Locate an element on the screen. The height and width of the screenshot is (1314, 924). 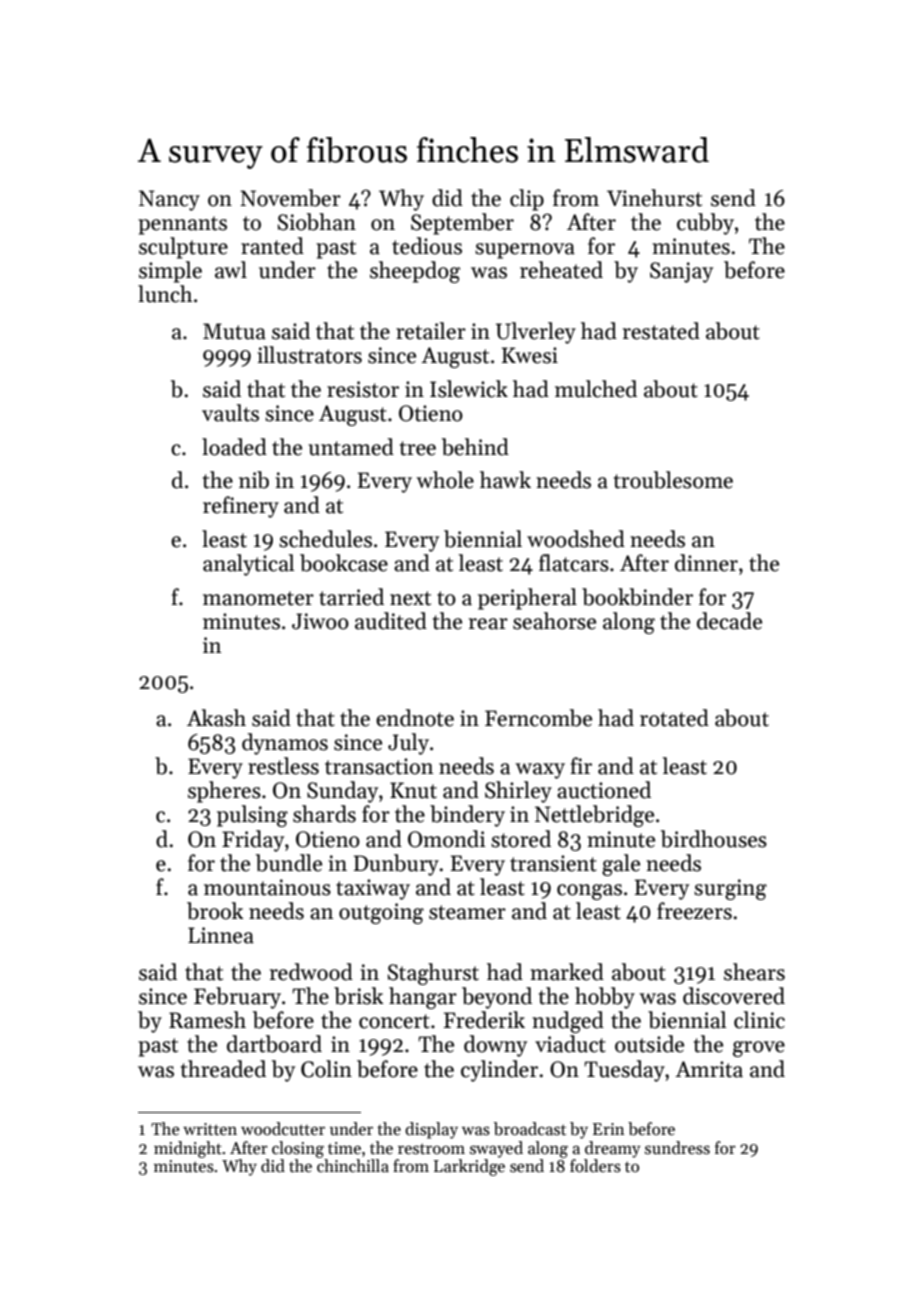
clip is located at coordinates (527, 200).
